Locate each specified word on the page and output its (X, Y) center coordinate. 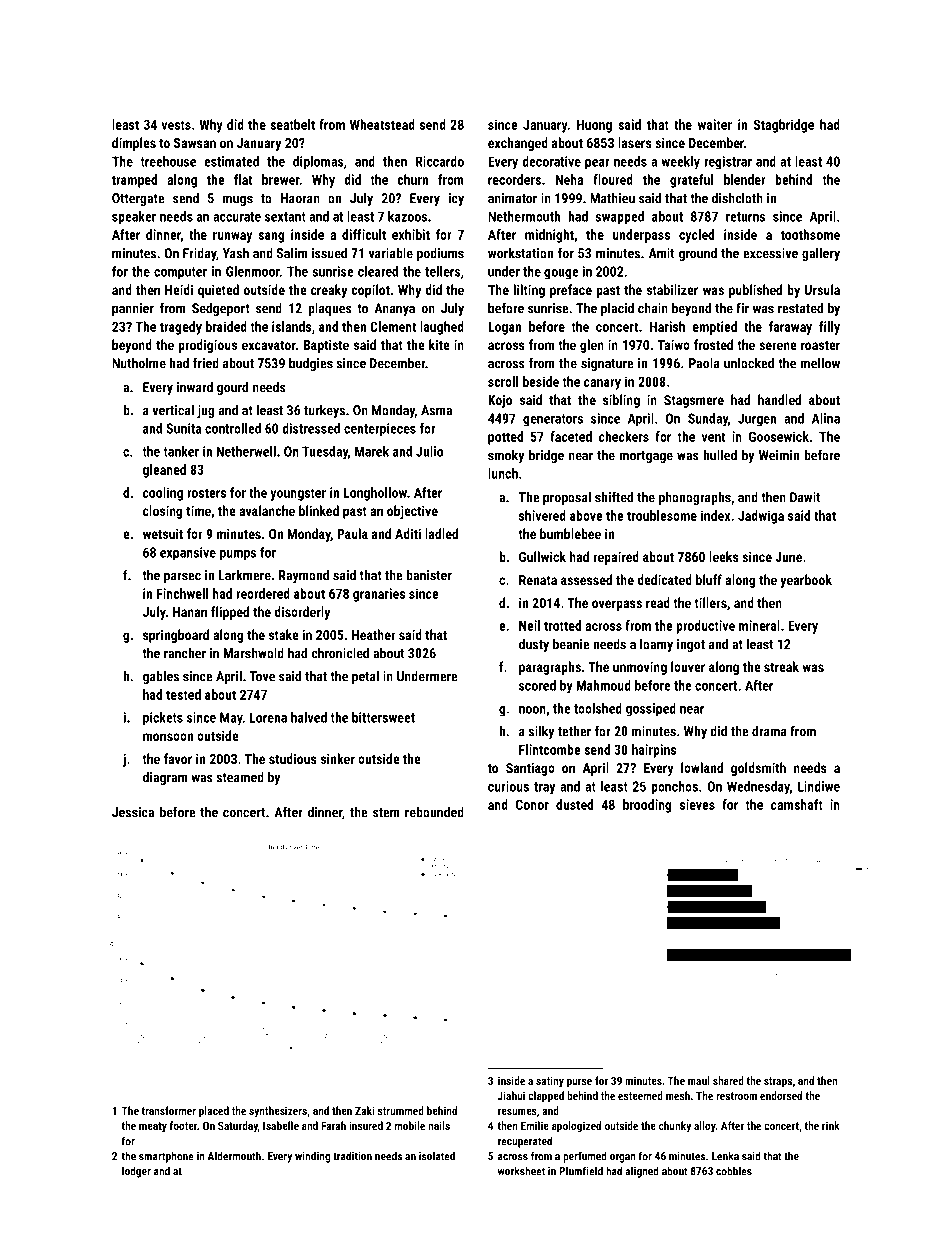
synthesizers (278, 1112)
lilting (529, 291)
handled (779, 399)
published (755, 291)
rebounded (434, 812)
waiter (715, 124)
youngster (298, 494)
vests (176, 125)
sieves (697, 804)
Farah (333, 1125)
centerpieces (380, 430)
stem (386, 813)
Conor (532, 804)
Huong (594, 126)
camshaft (796, 804)
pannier (133, 309)
